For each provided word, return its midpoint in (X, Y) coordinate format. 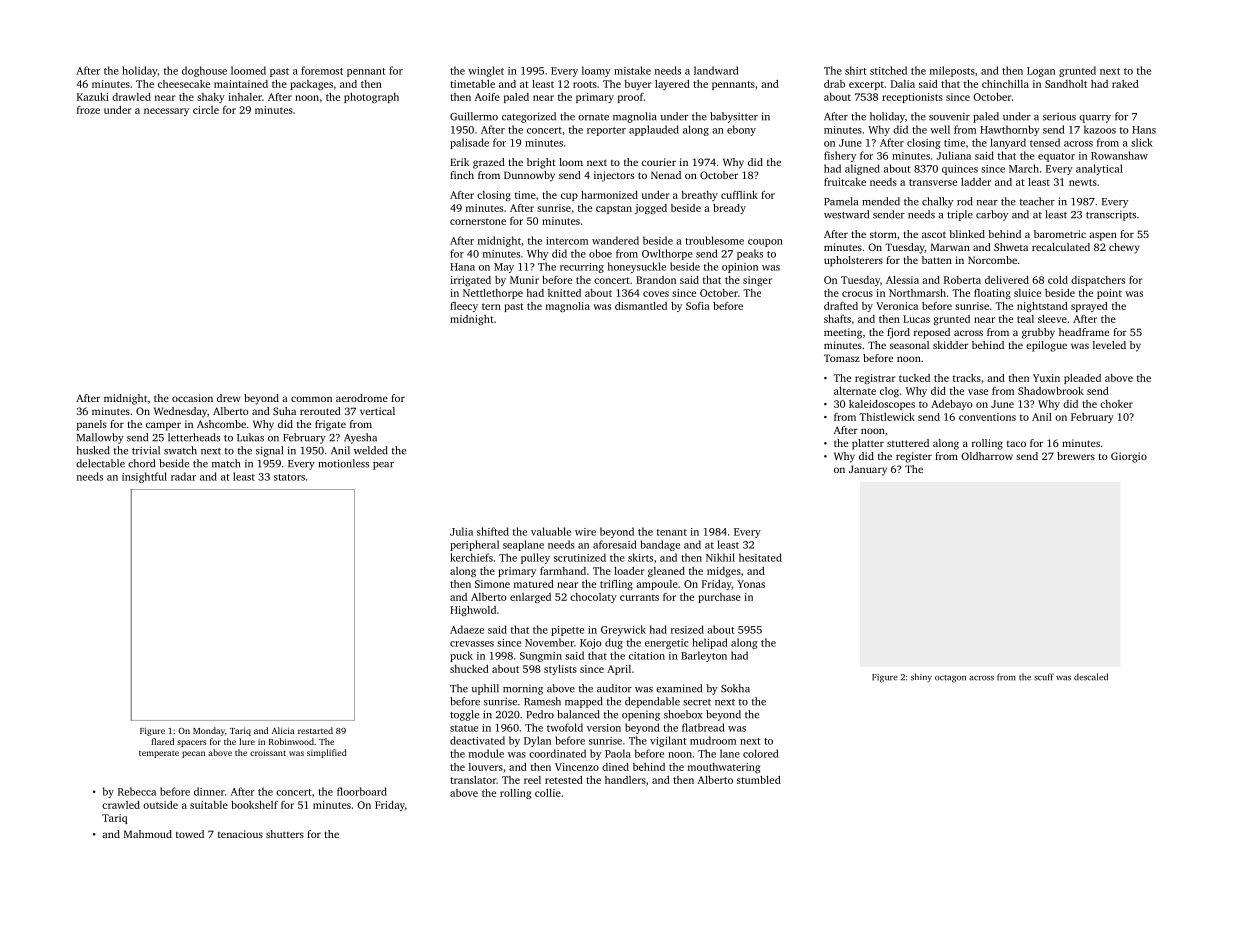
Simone (492, 584)
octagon (950, 679)
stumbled (759, 780)
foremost (322, 70)
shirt (856, 70)
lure (247, 741)
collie (548, 793)
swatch (180, 450)
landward (716, 70)
